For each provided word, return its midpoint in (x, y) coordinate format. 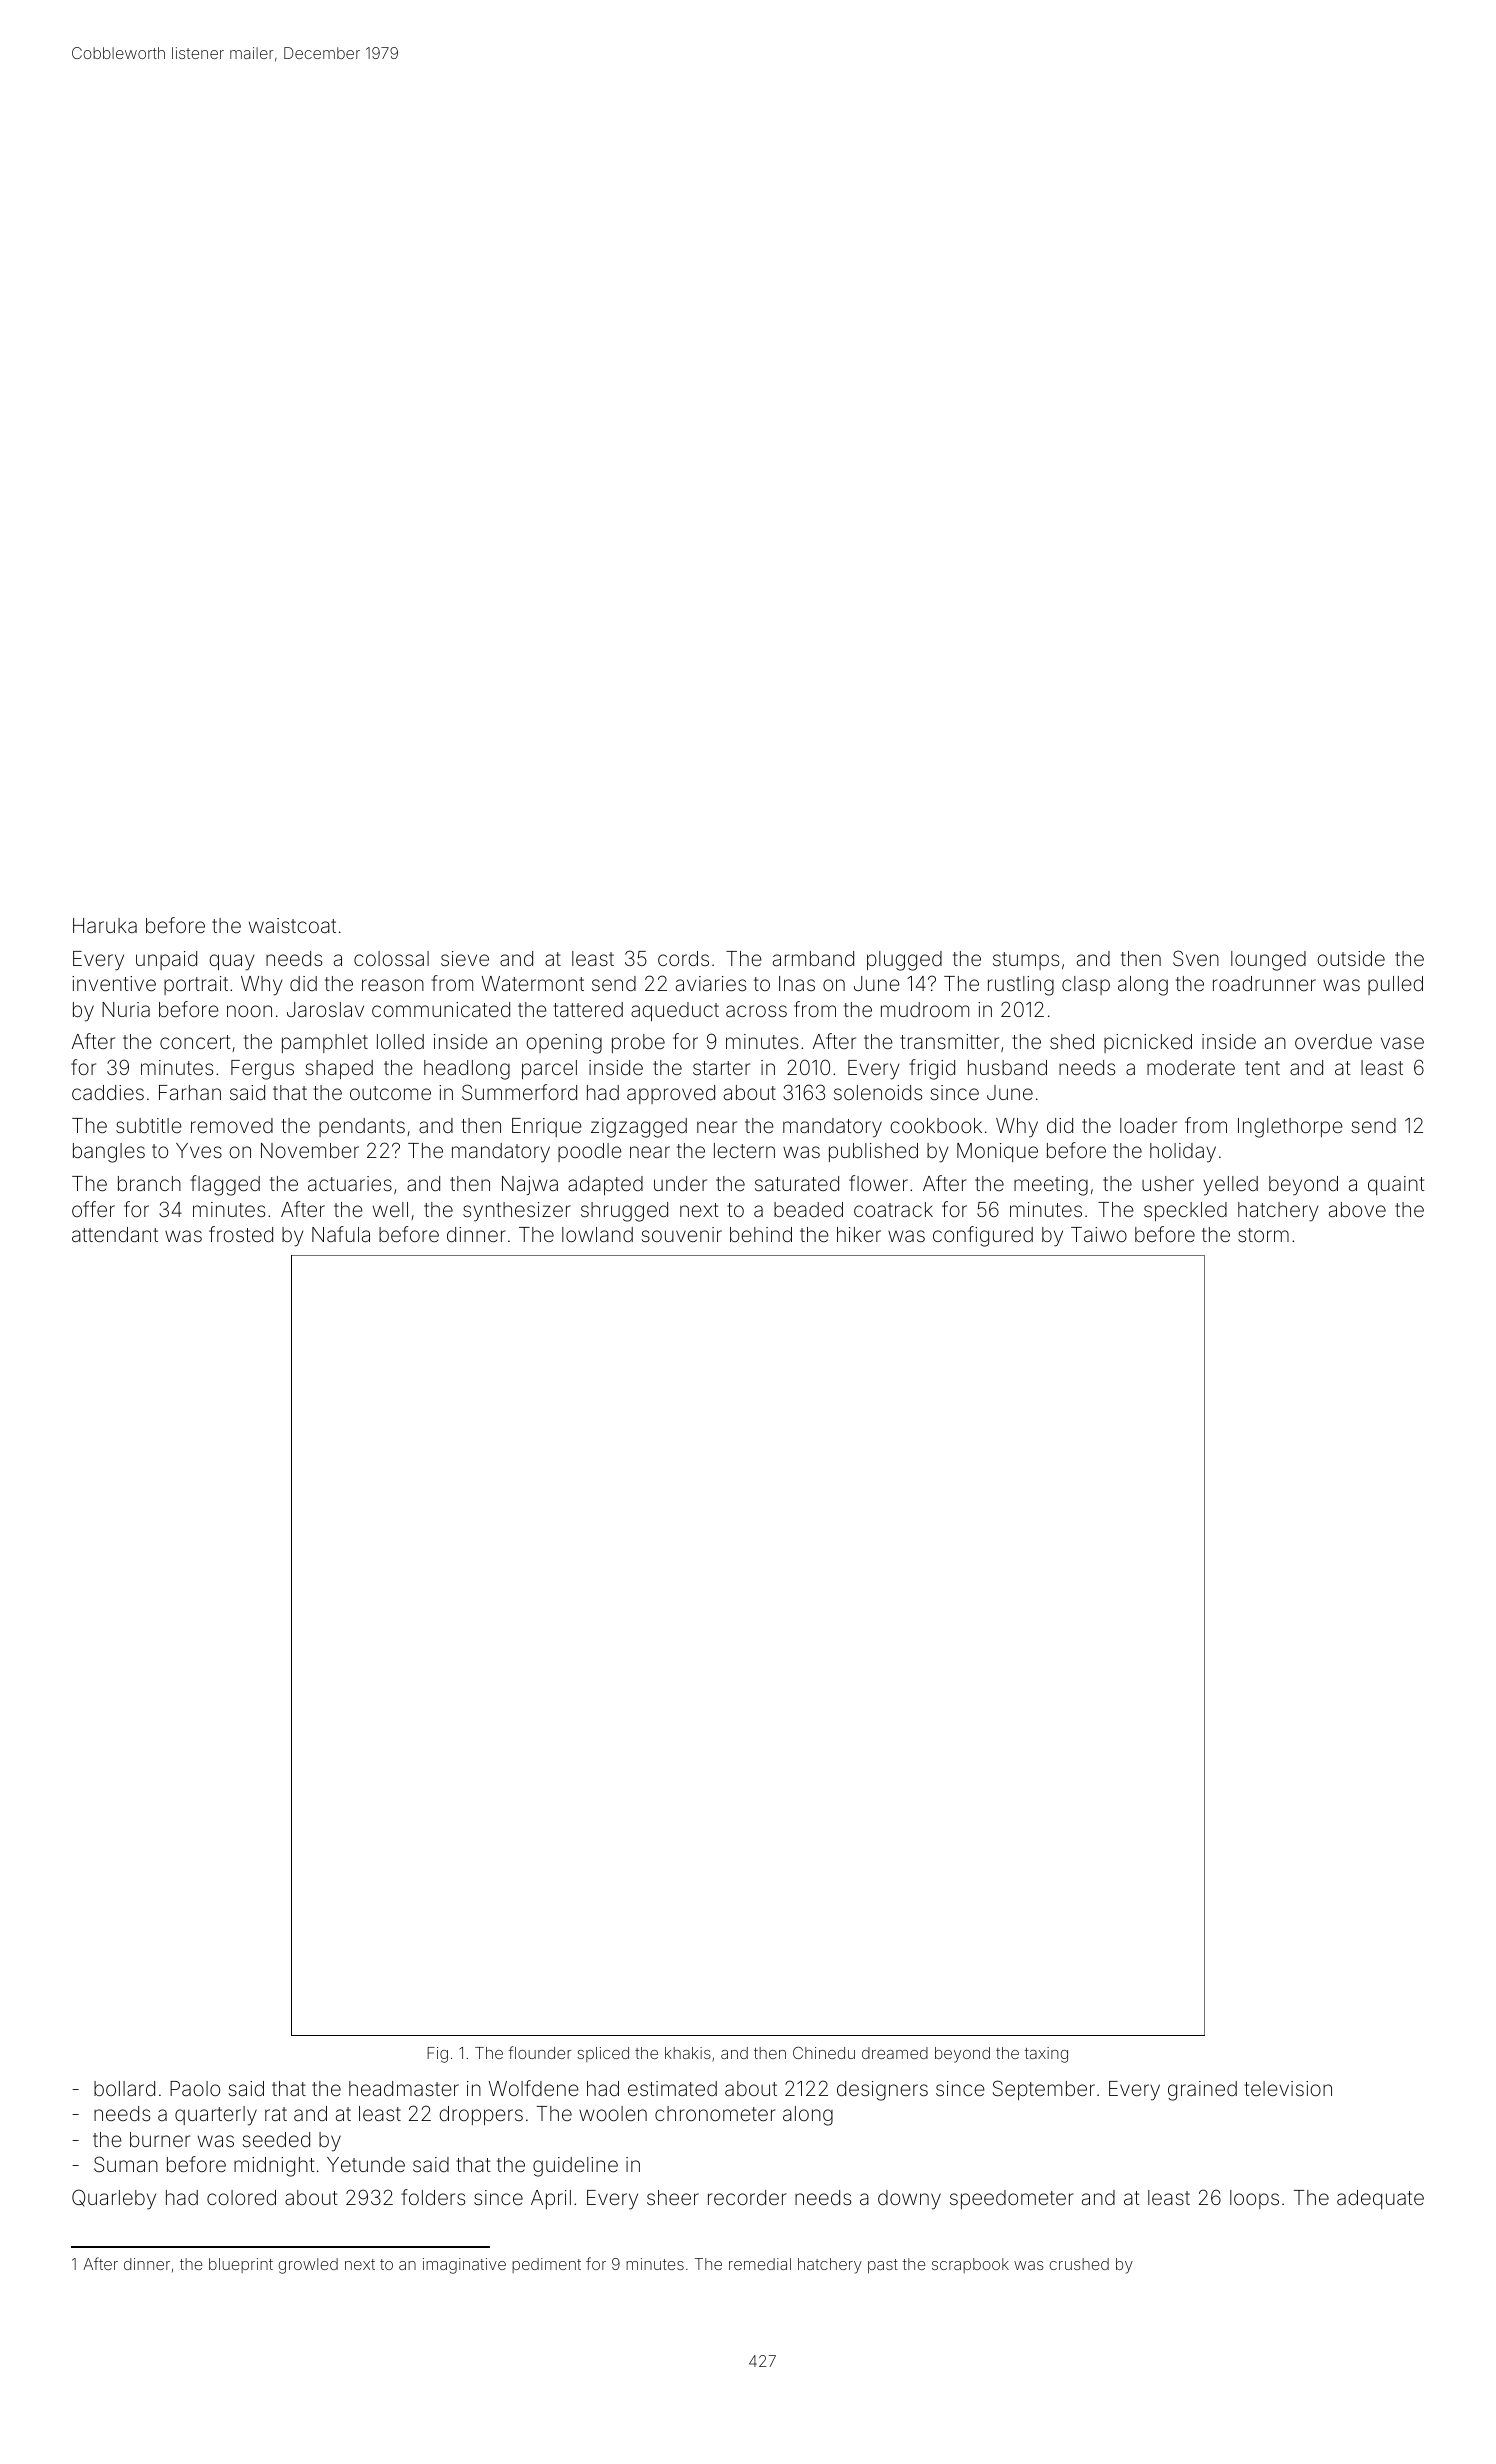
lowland (597, 1234)
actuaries (350, 1183)
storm (1263, 1235)
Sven (1196, 958)
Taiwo (1099, 1234)
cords (683, 958)
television (1288, 2088)
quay (232, 962)
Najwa (530, 1185)
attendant (115, 1234)
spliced (603, 2054)
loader (1148, 1125)
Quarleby (114, 2199)
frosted (241, 1234)
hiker (859, 1234)
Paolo (195, 2088)
